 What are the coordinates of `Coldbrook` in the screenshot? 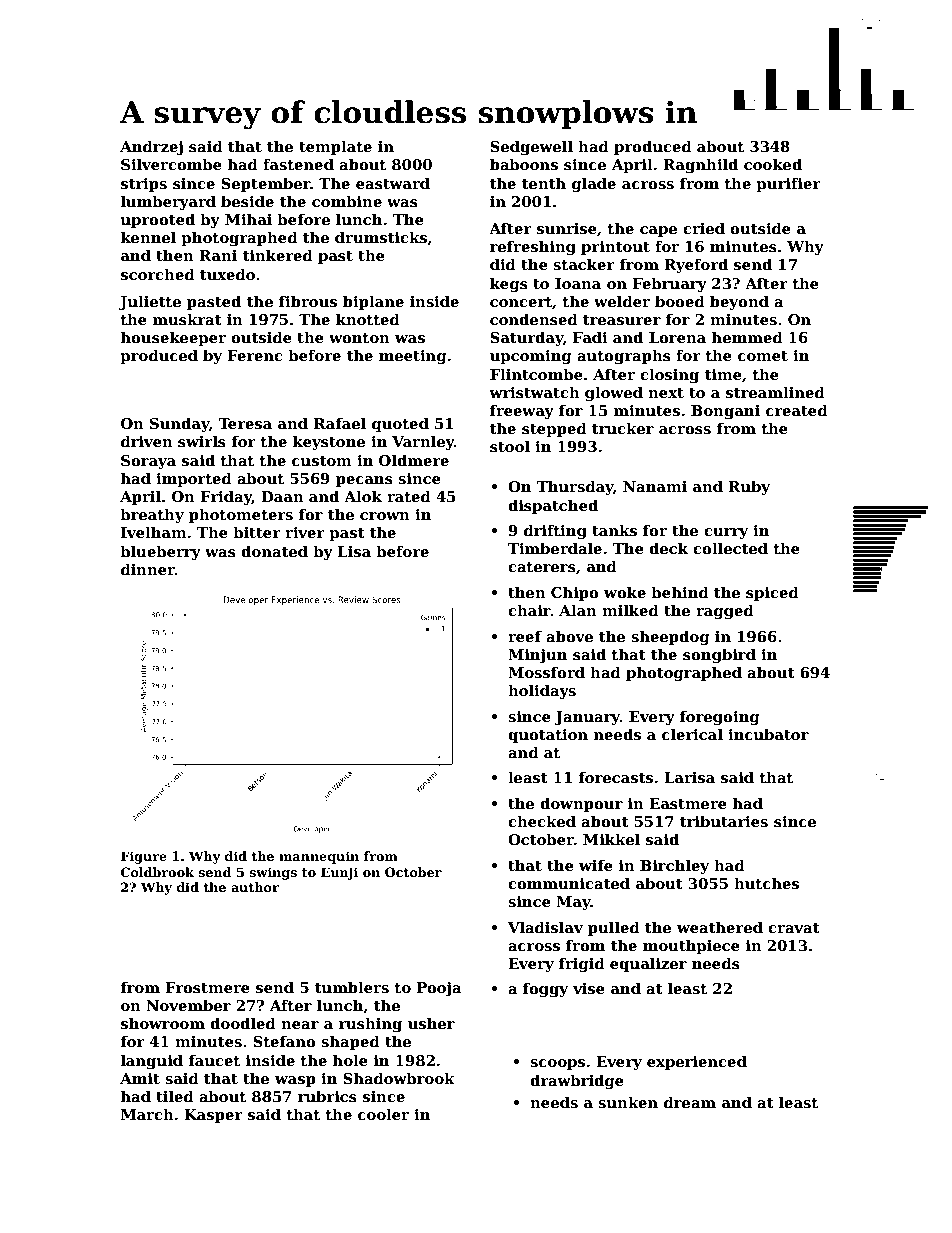 It's located at (157, 872).
